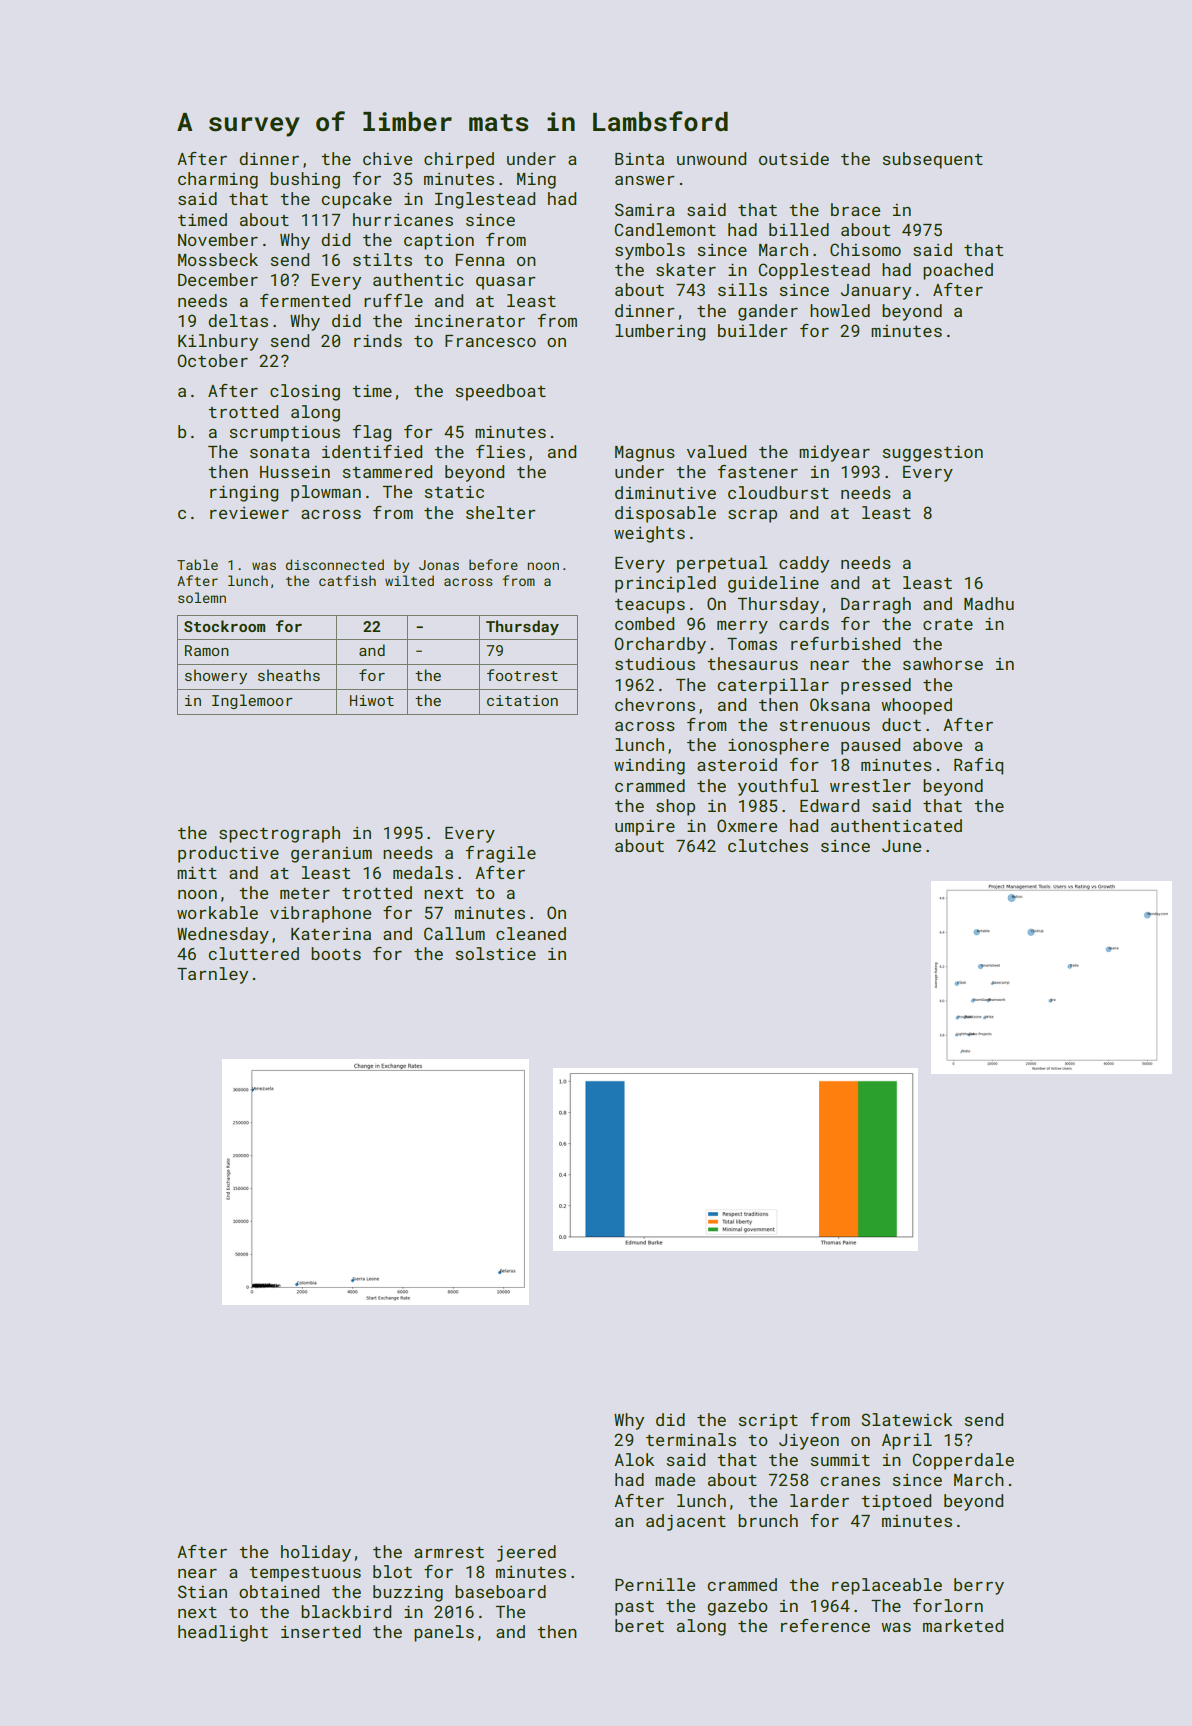 The image size is (1192, 1726). Describe the element at coordinates (933, 160) in the document. I see `subsequent` at that location.
